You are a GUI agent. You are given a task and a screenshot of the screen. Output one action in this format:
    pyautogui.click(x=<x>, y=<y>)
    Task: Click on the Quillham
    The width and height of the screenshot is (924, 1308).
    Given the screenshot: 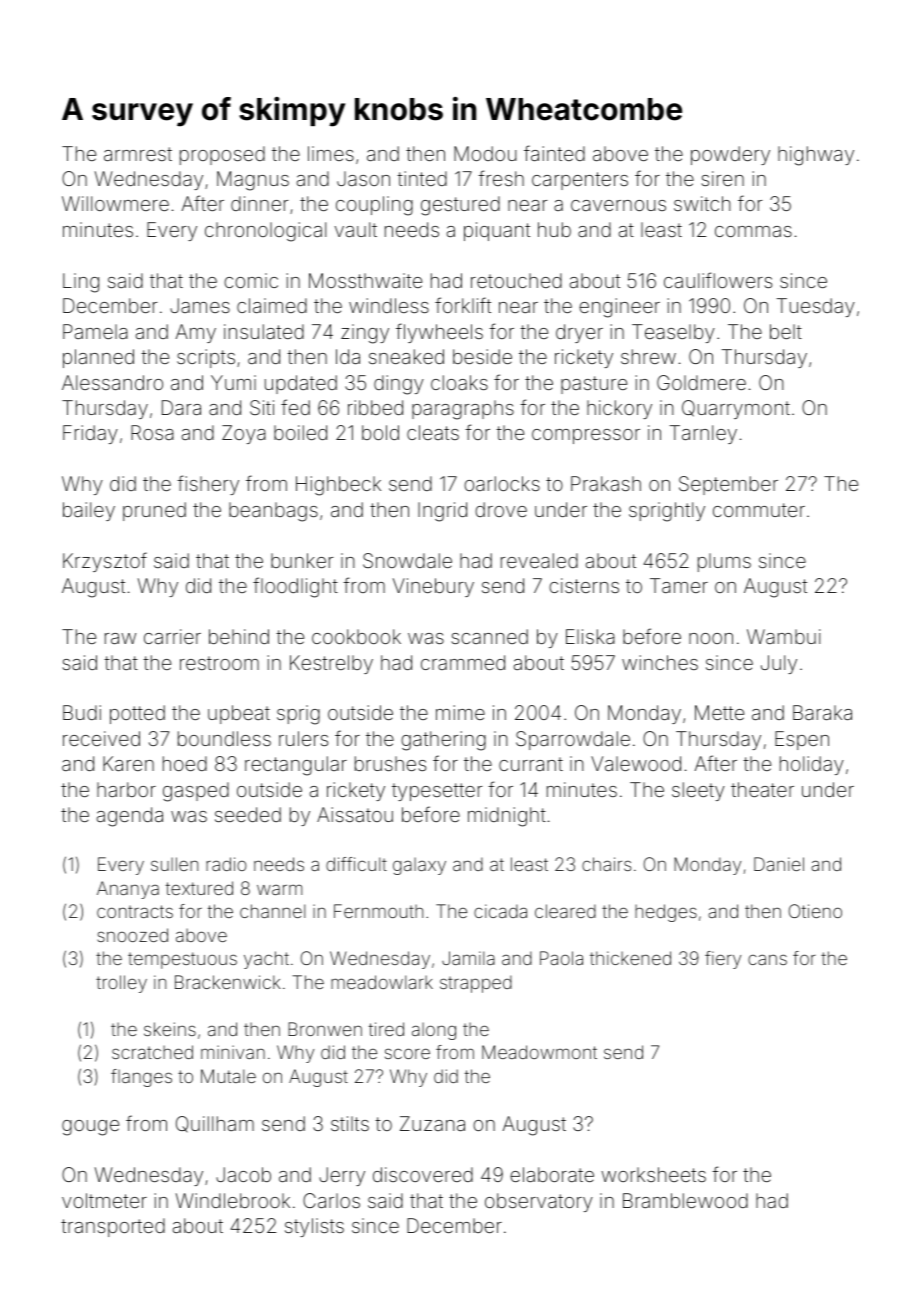 What is the action you would take?
    pyautogui.click(x=215, y=1124)
